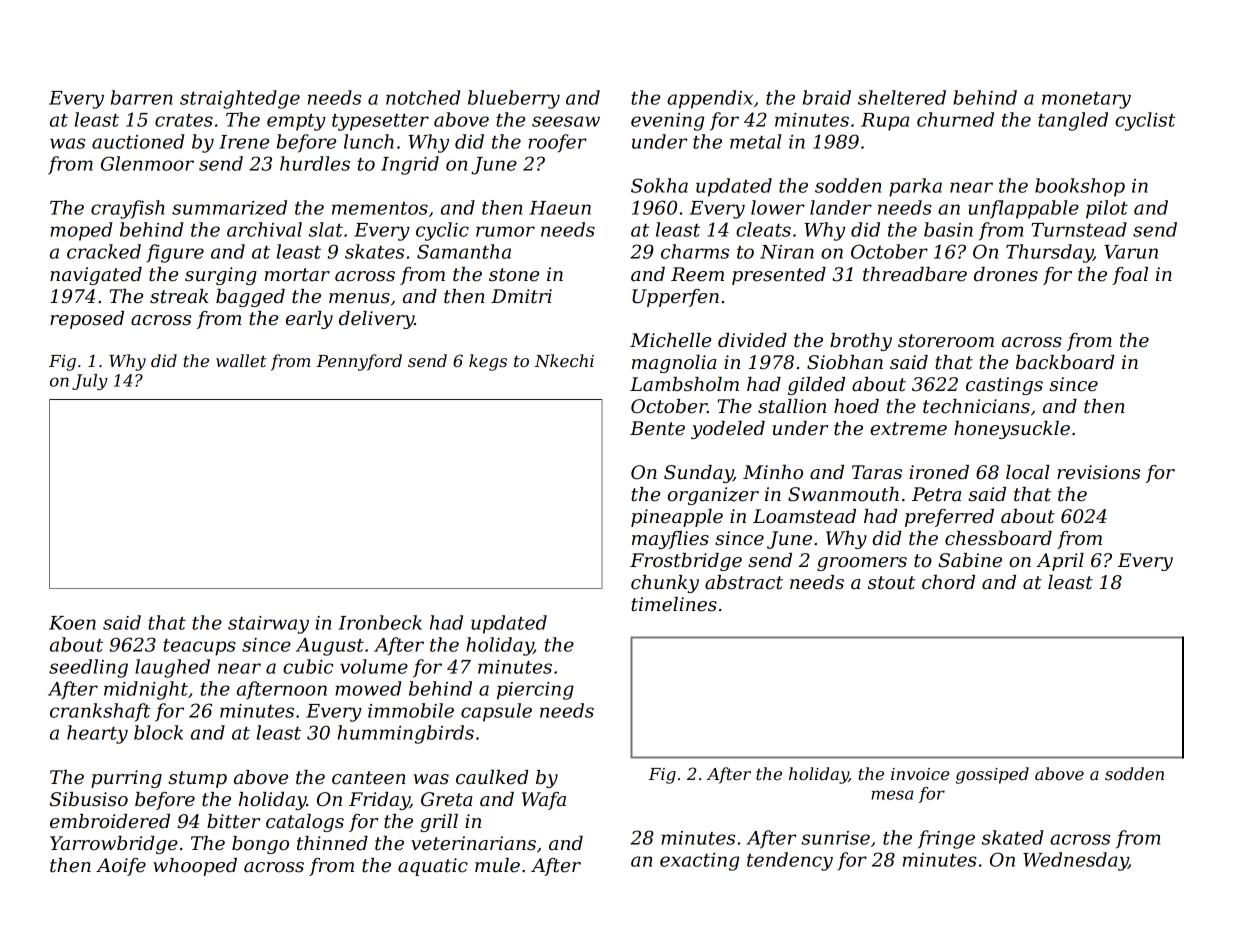 This page has width=1233, height=952. Describe the element at coordinates (221, 276) in the page. I see `surging` at that location.
